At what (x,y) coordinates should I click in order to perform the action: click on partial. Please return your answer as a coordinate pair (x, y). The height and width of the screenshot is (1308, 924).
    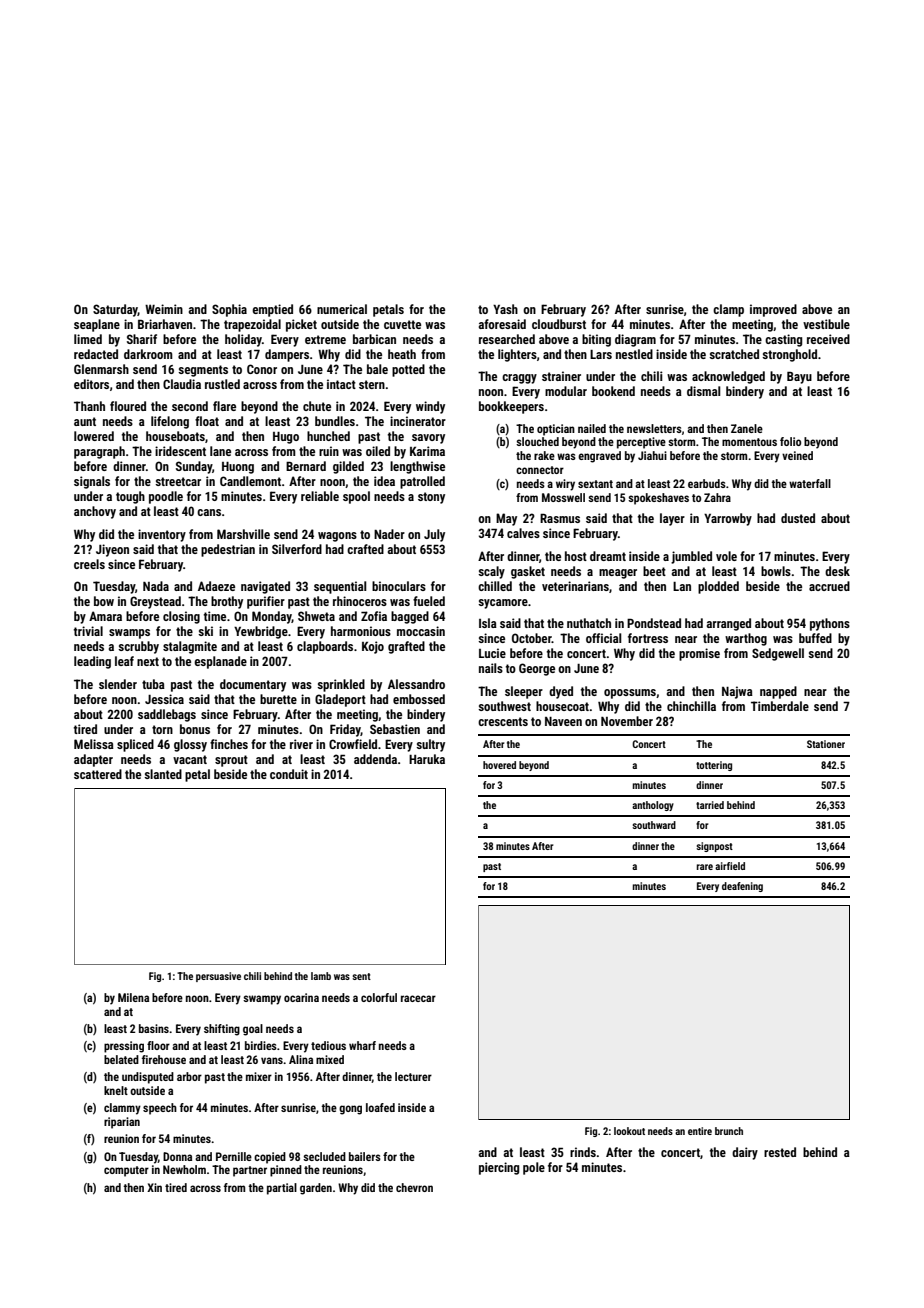
    Looking at the image, I should click on (282, 1189).
